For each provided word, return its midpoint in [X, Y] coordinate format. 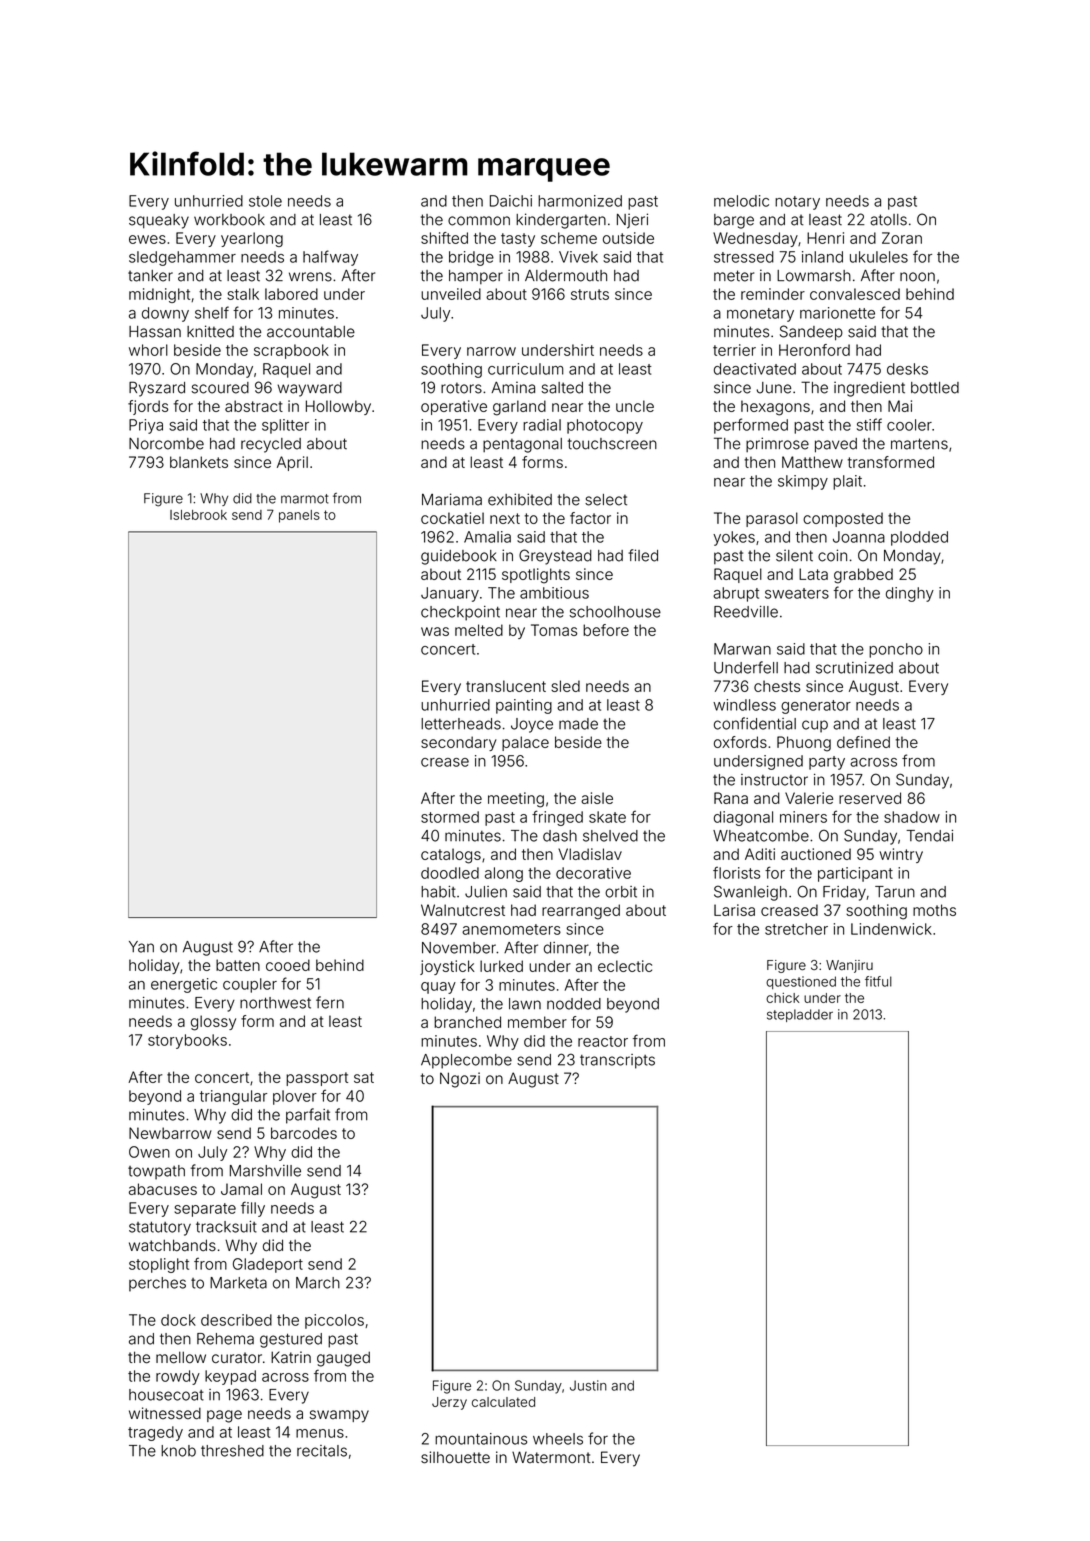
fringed [557, 818]
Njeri [632, 221]
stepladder [800, 1015]
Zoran [902, 238]
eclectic [625, 966]
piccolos [334, 1321]
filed [643, 555]
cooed [288, 965]
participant [855, 874]
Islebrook [198, 515]
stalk [243, 294]
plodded [919, 538]
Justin [588, 1385]
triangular [233, 1097]
